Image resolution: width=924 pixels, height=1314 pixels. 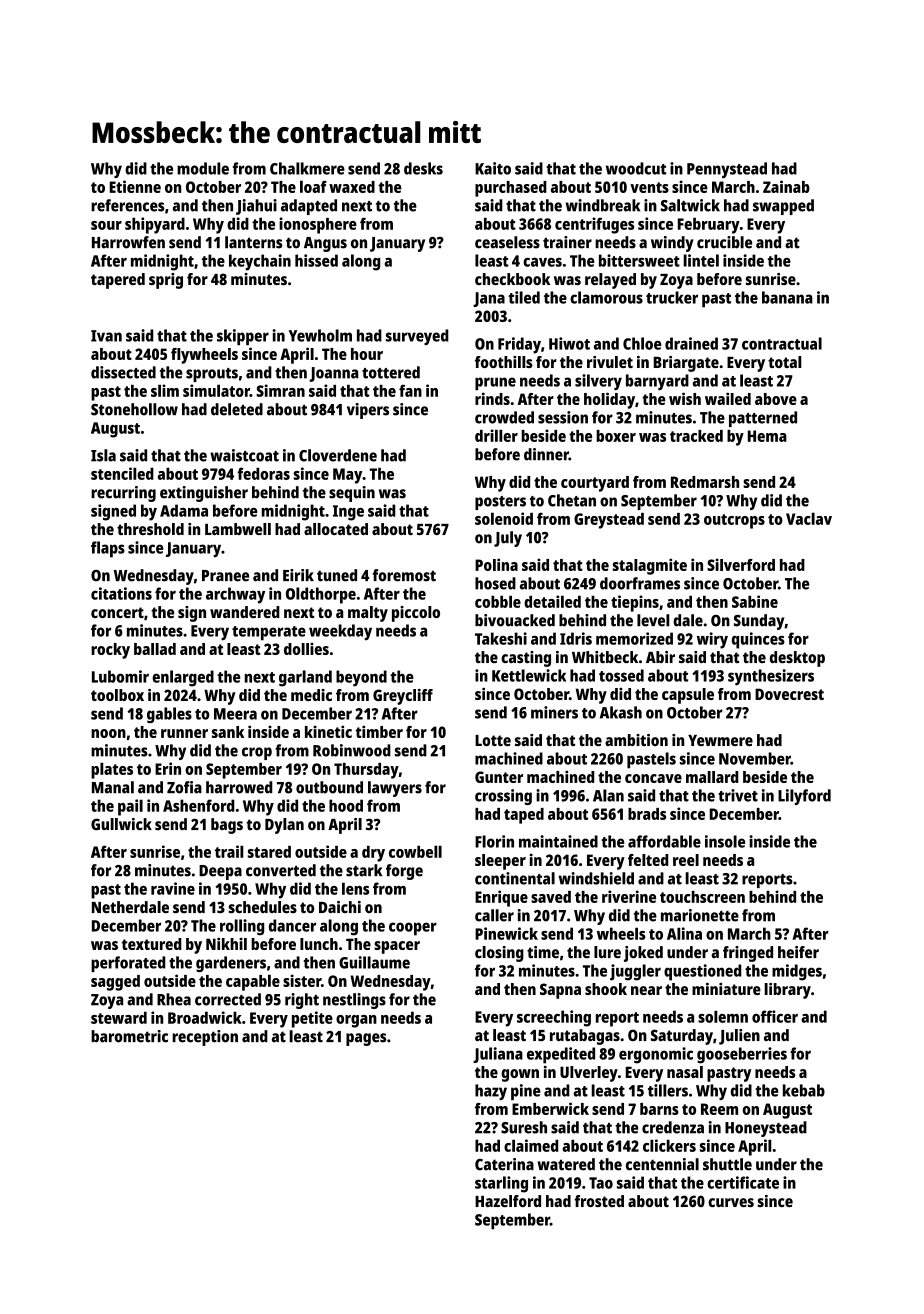 What do you see at coordinates (511, 189) in the image?
I see `purchased` at bounding box center [511, 189].
